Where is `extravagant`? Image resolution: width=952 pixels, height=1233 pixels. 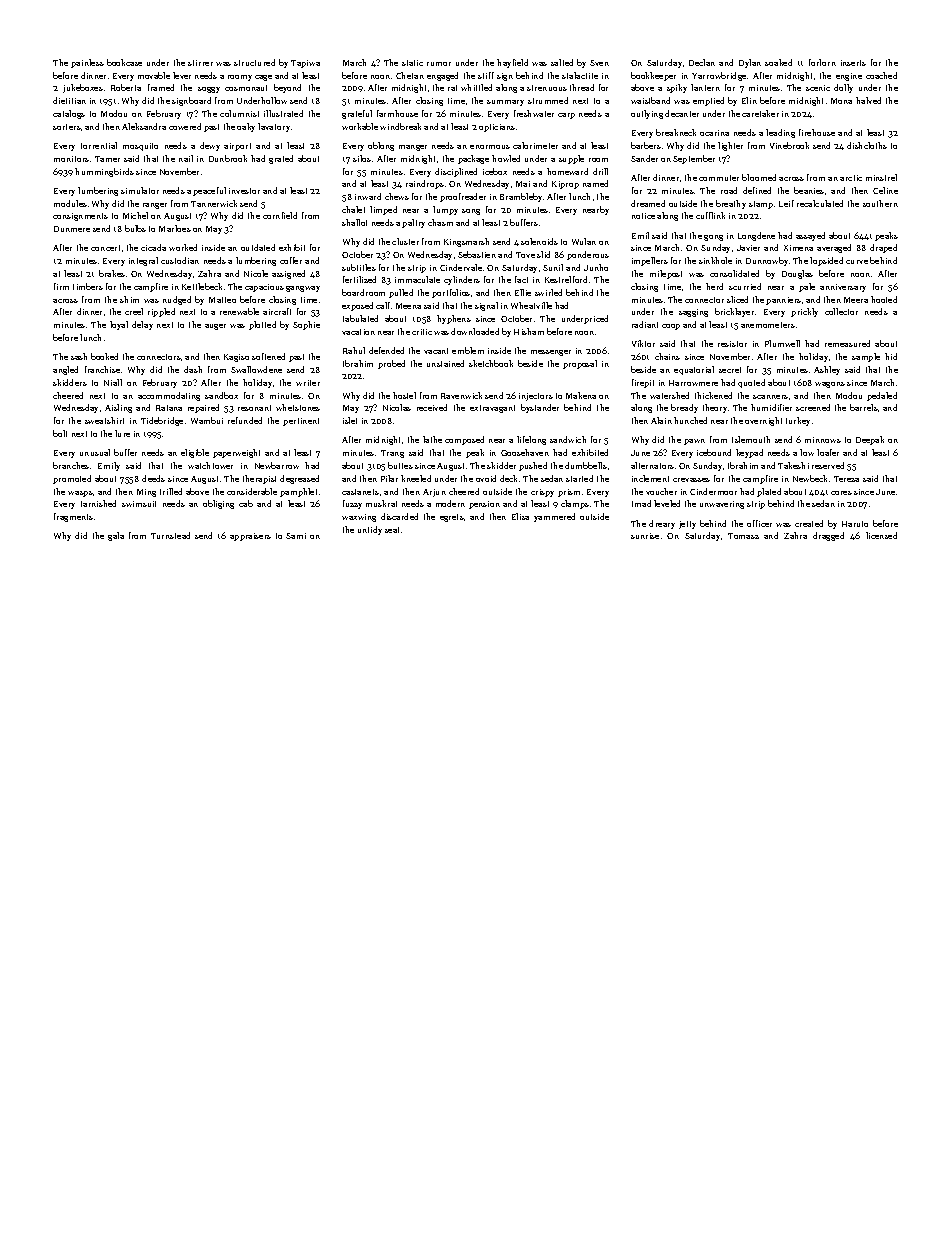
extravagant is located at coordinates (492, 409).
